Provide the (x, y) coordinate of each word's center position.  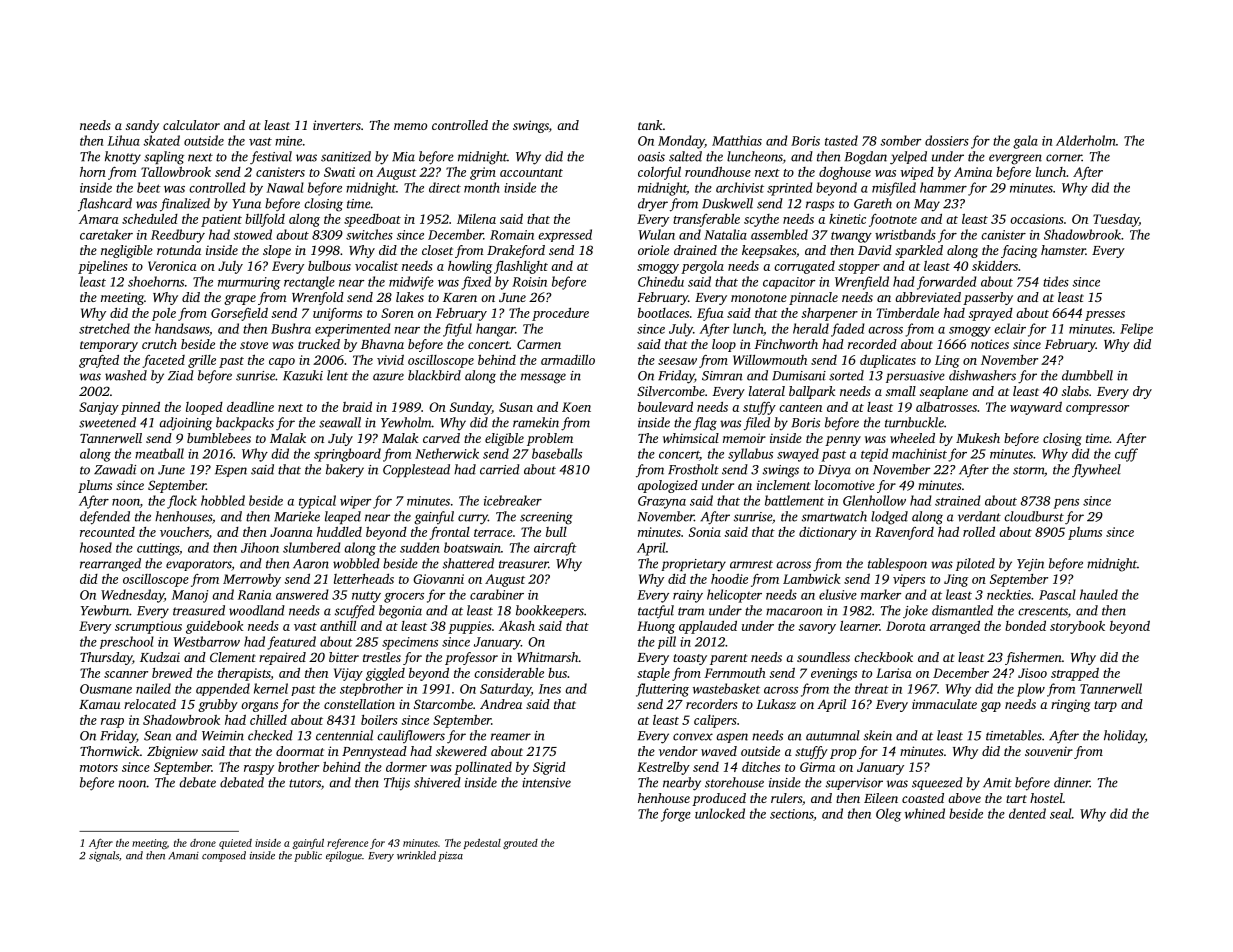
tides (1056, 281)
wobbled (356, 563)
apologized (668, 486)
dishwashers (982, 375)
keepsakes (769, 251)
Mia (403, 157)
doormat (300, 751)
